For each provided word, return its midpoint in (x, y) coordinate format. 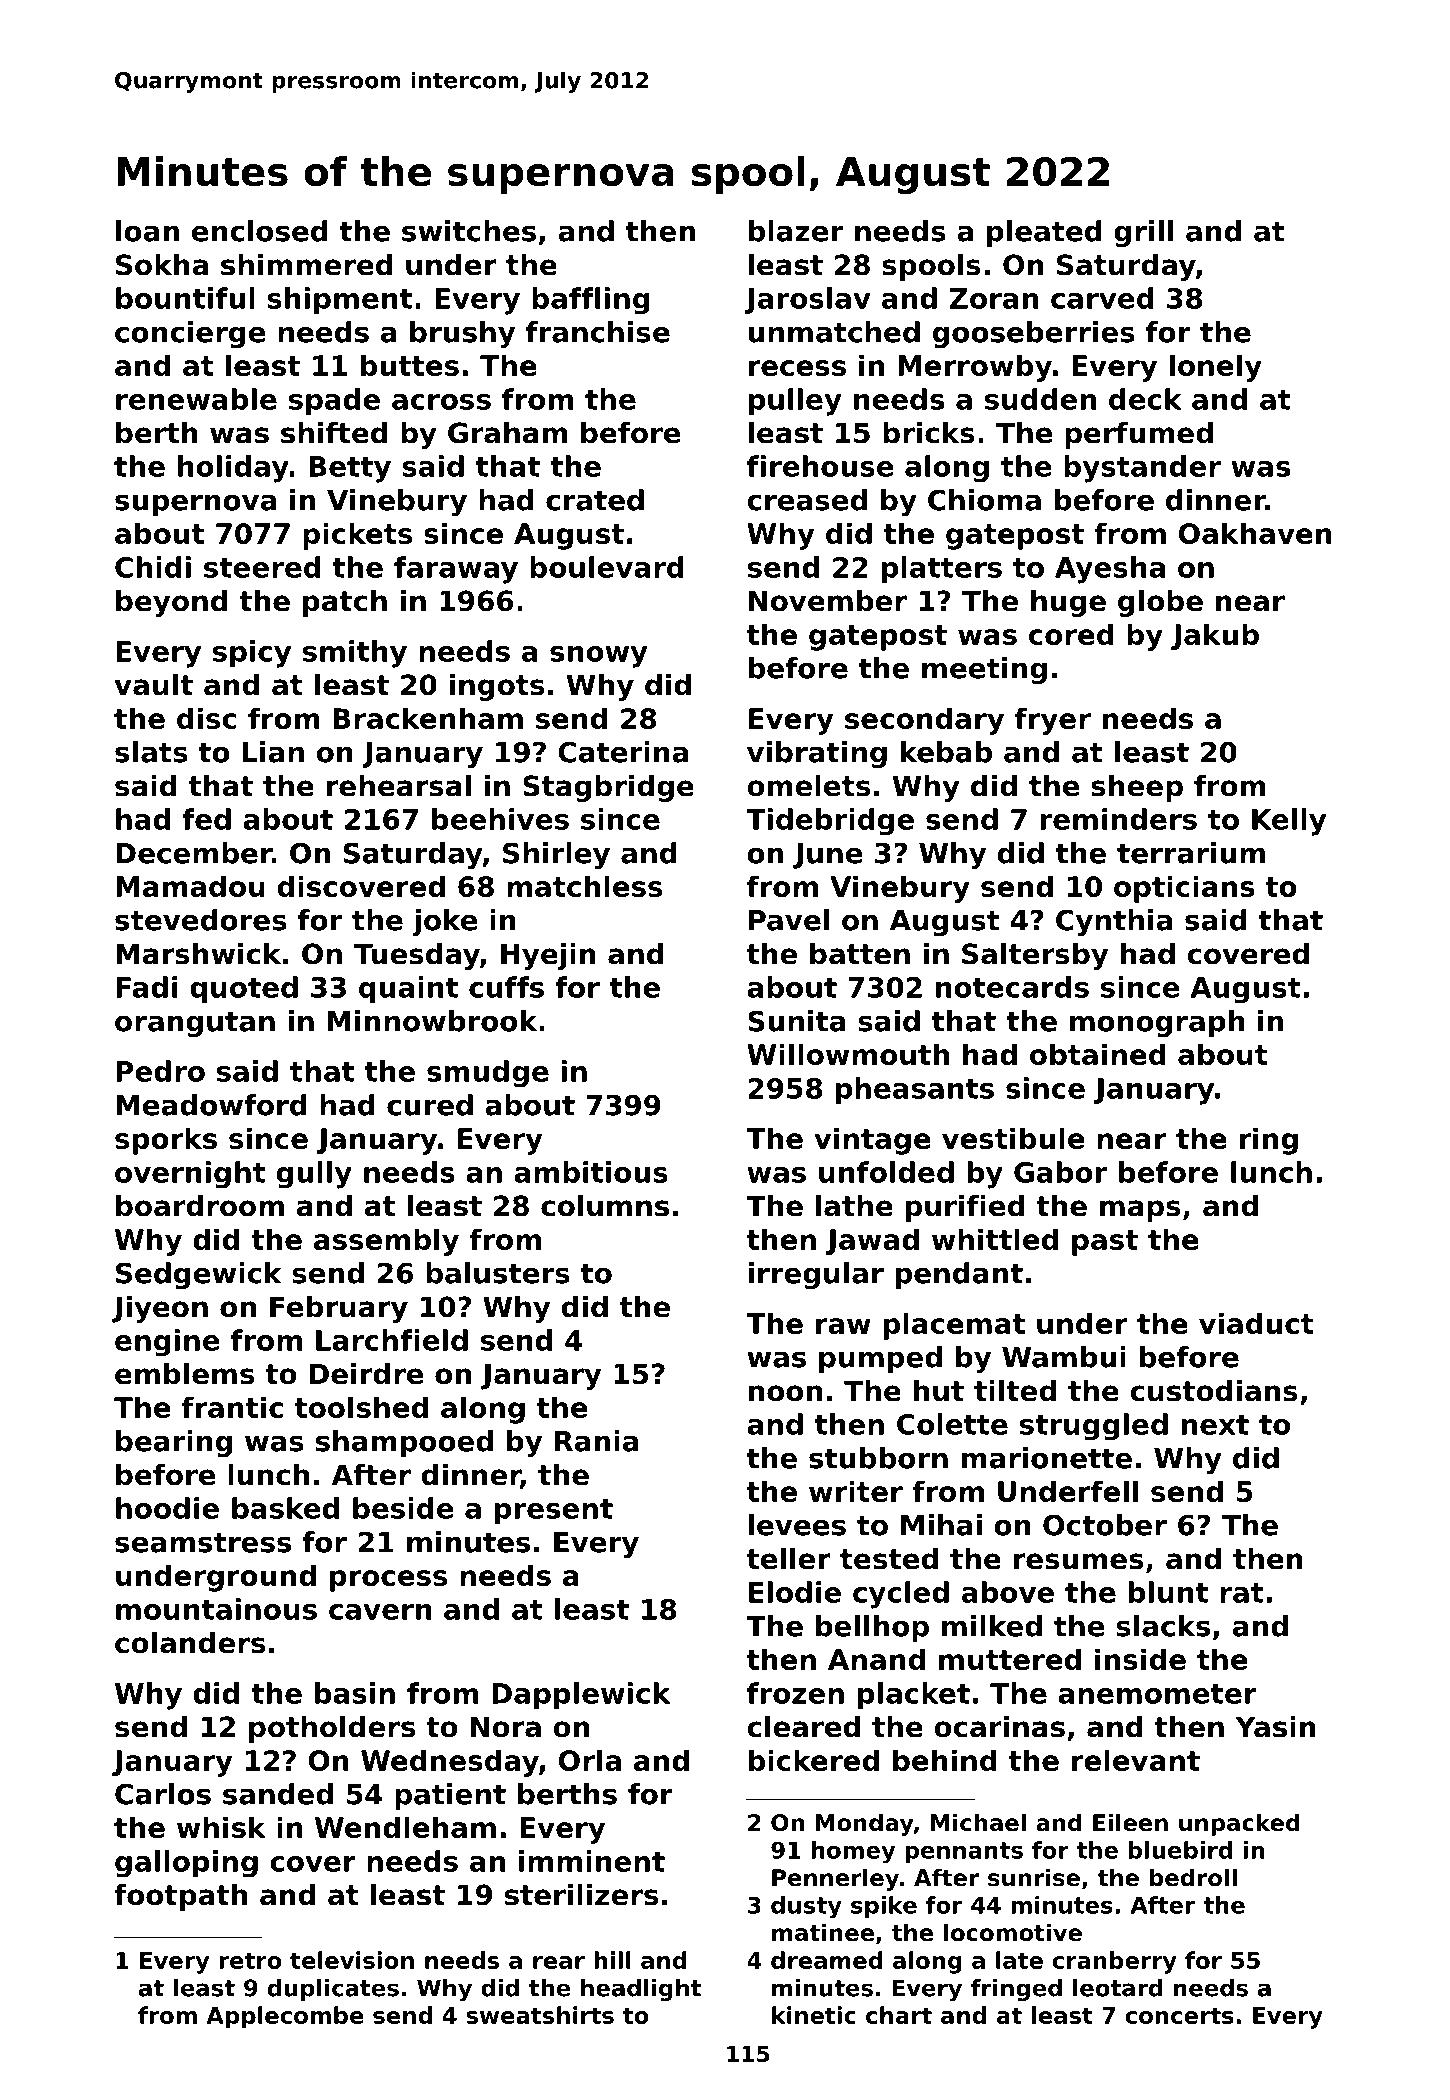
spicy (252, 654)
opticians (1184, 889)
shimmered (307, 265)
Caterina (623, 752)
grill (1143, 233)
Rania (597, 1441)
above (1008, 1592)
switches (469, 231)
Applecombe (285, 2017)
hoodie (167, 1508)
